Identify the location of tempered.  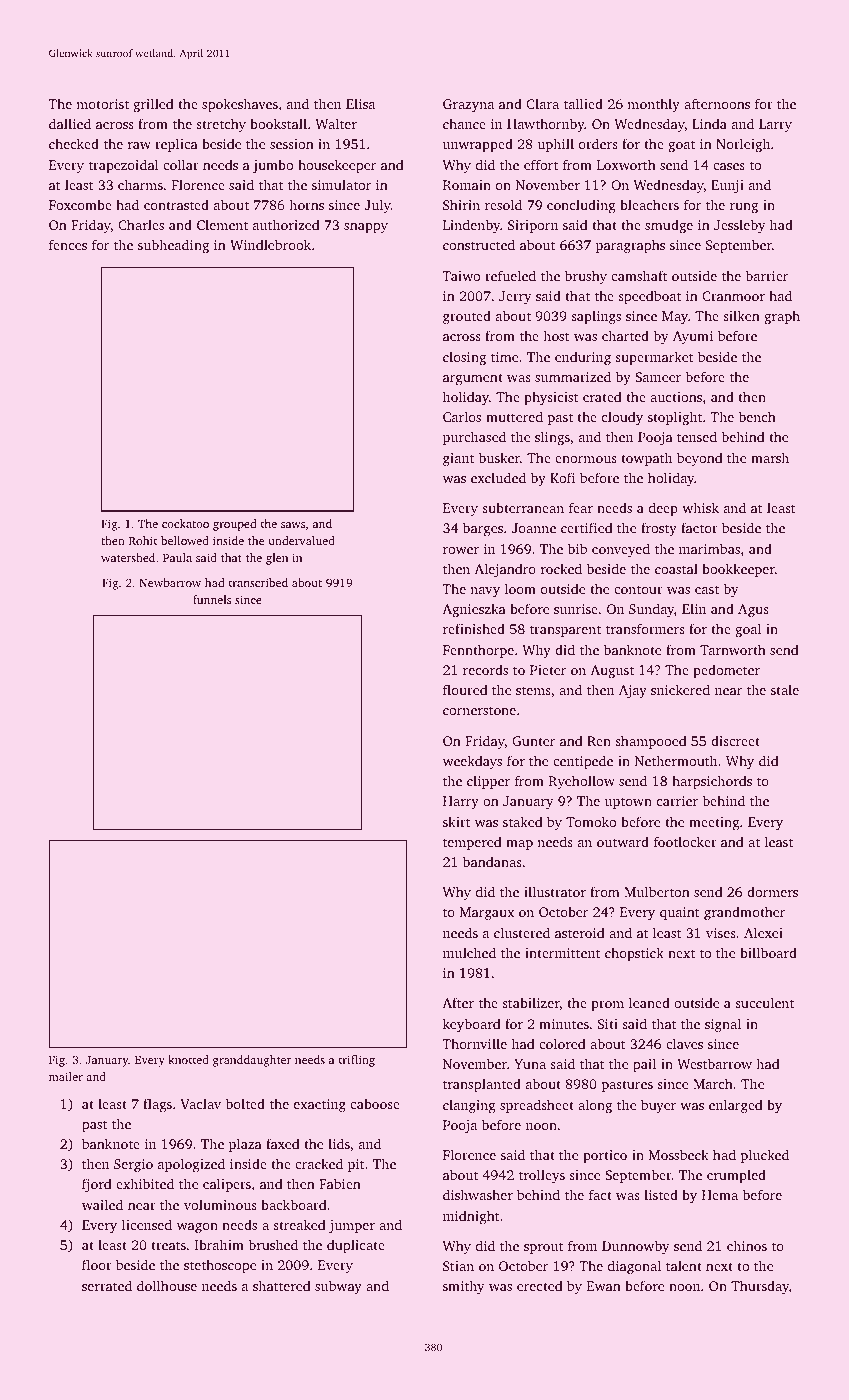
(472, 843).
